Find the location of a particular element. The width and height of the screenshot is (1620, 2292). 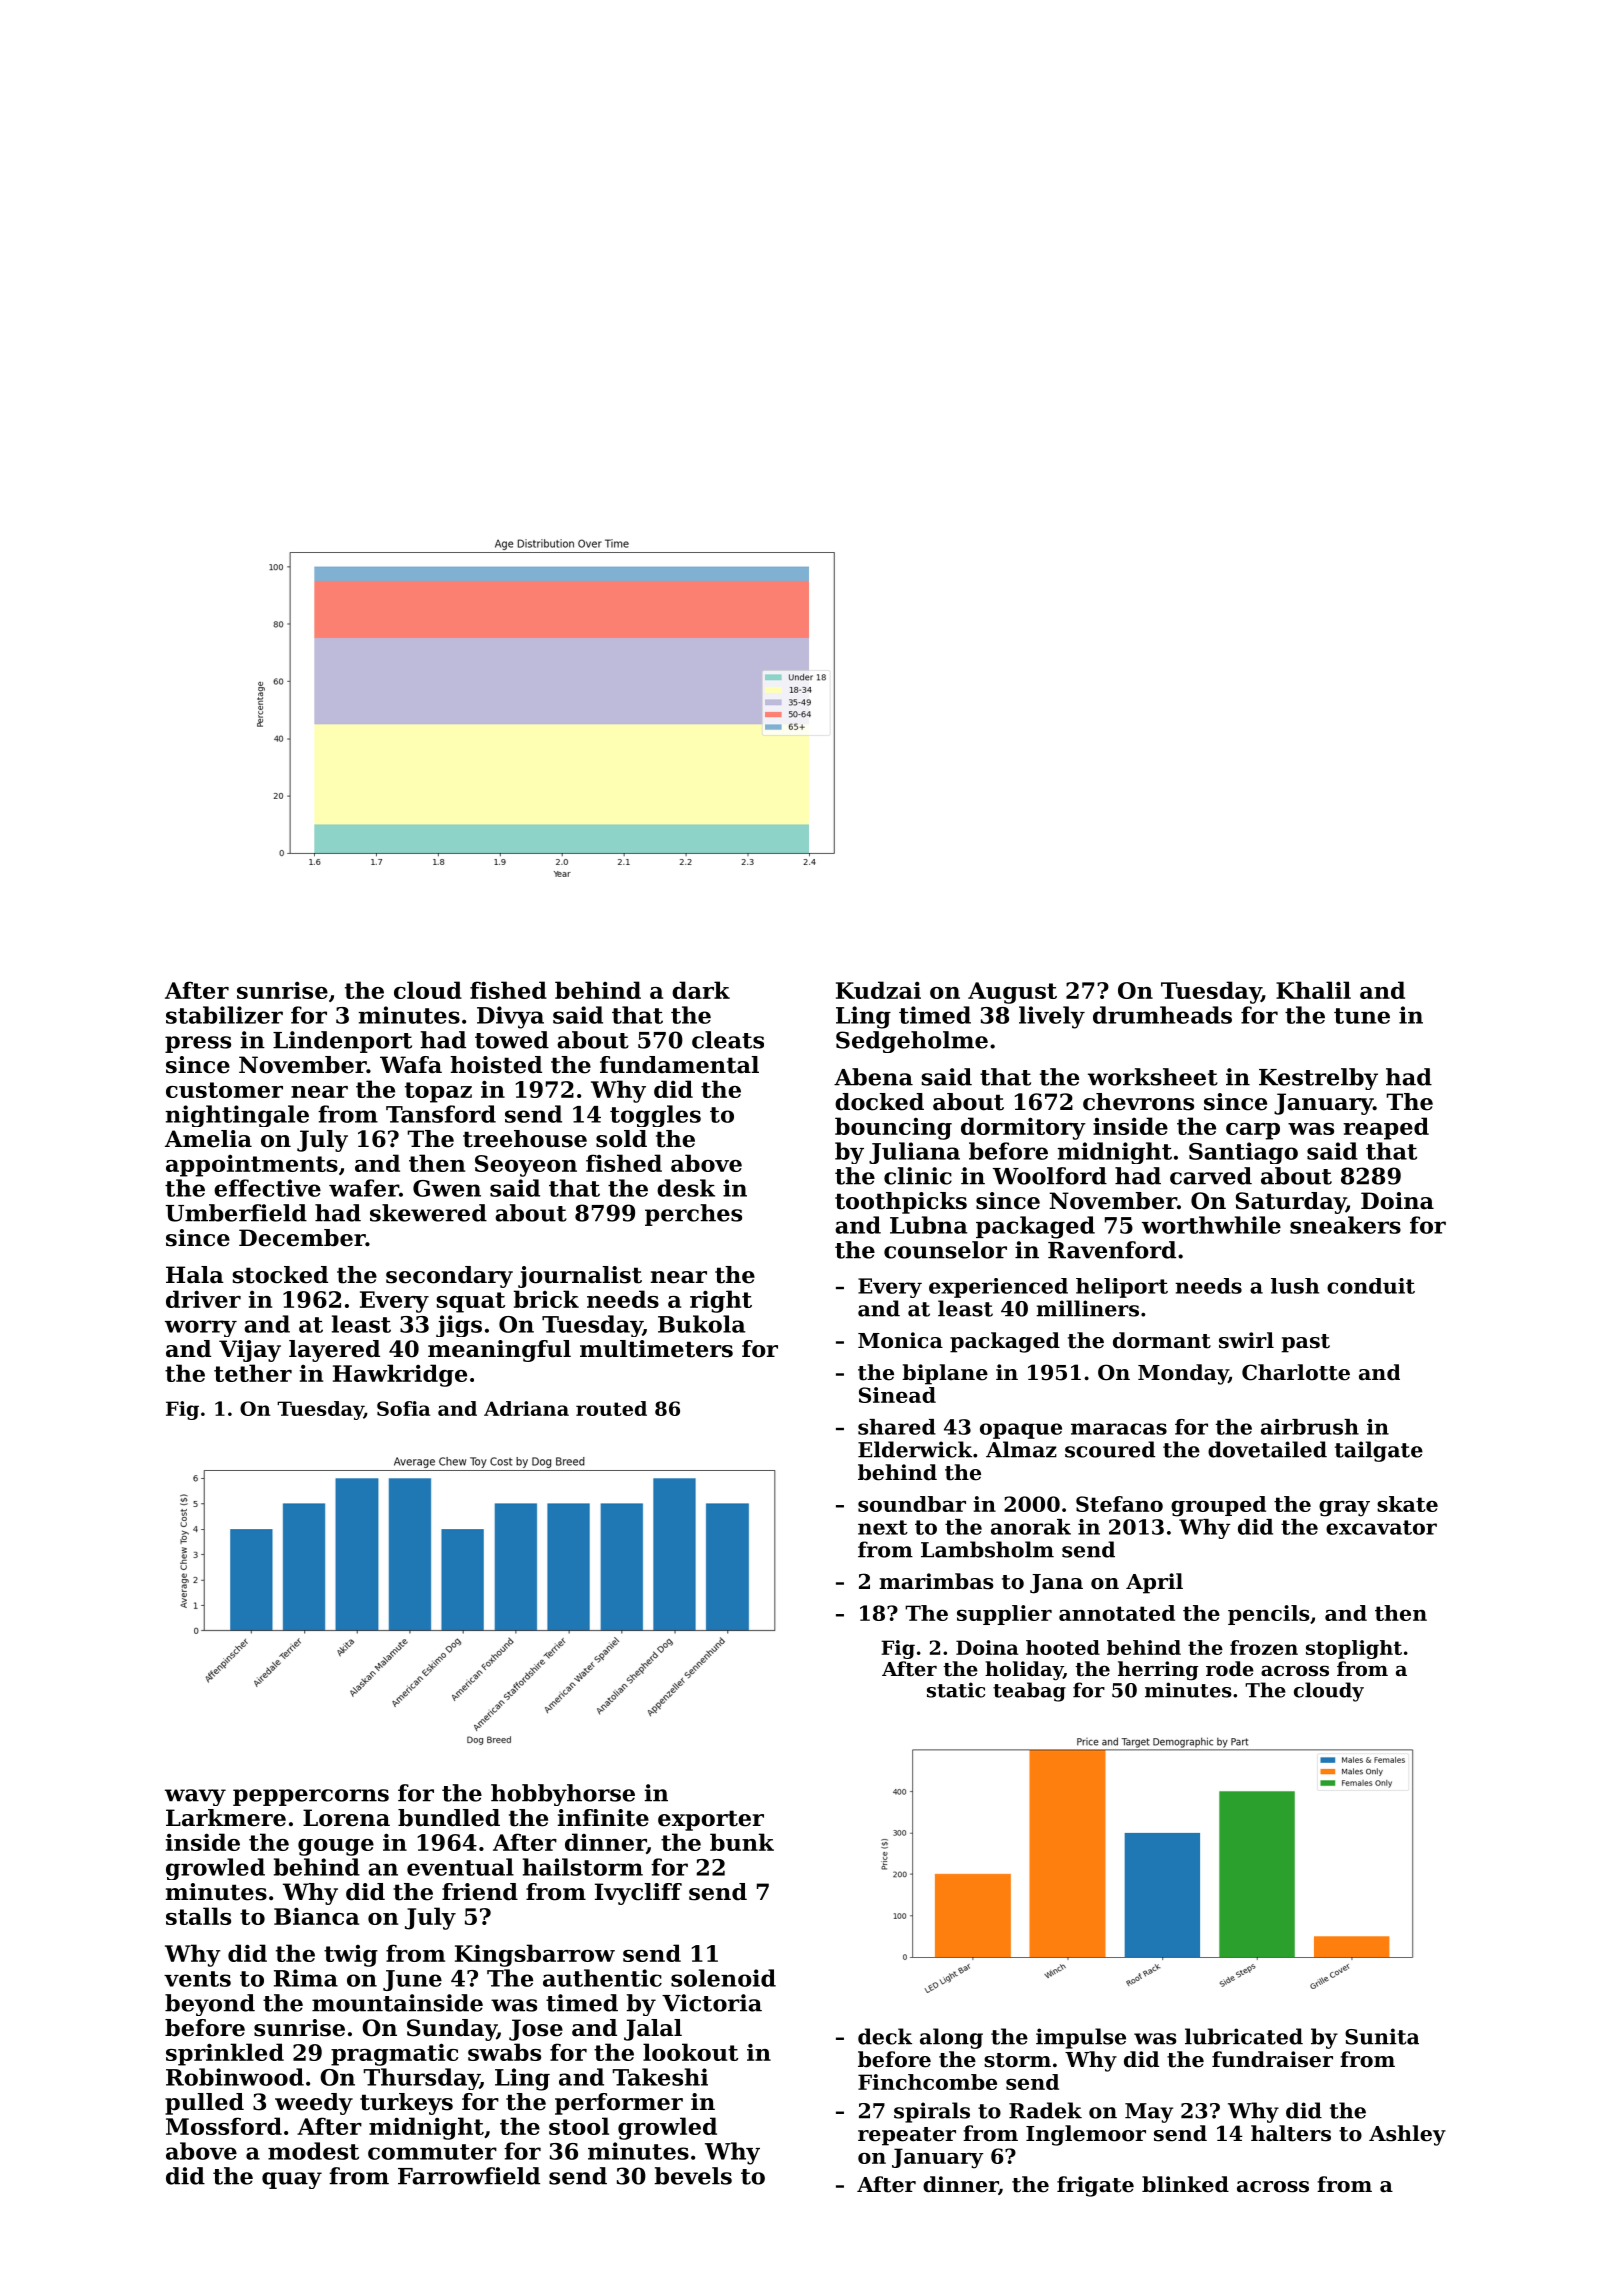

driver is located at coordinates (203, 1299).
